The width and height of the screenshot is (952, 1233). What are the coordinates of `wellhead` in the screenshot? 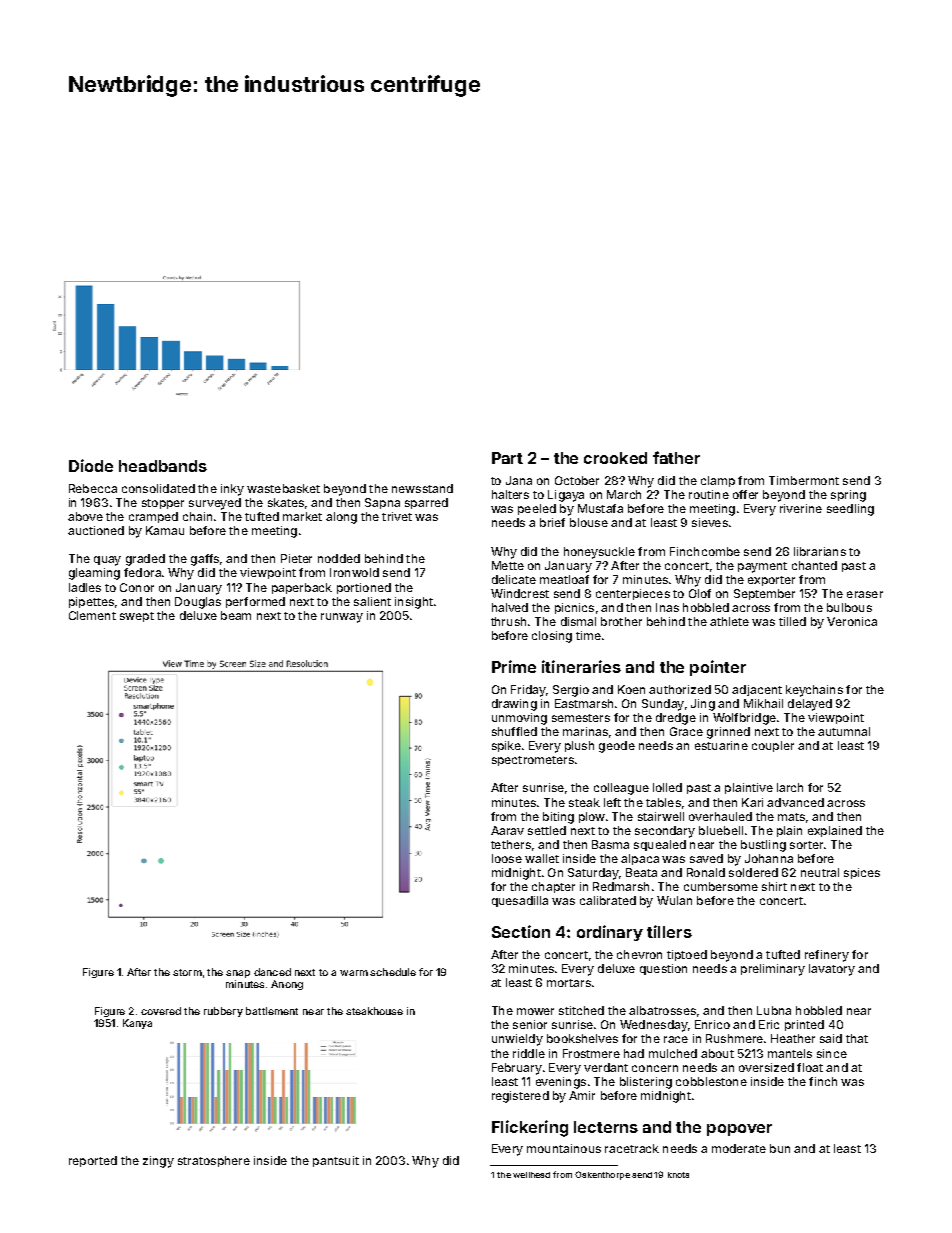 It's located at (531, 1175).
